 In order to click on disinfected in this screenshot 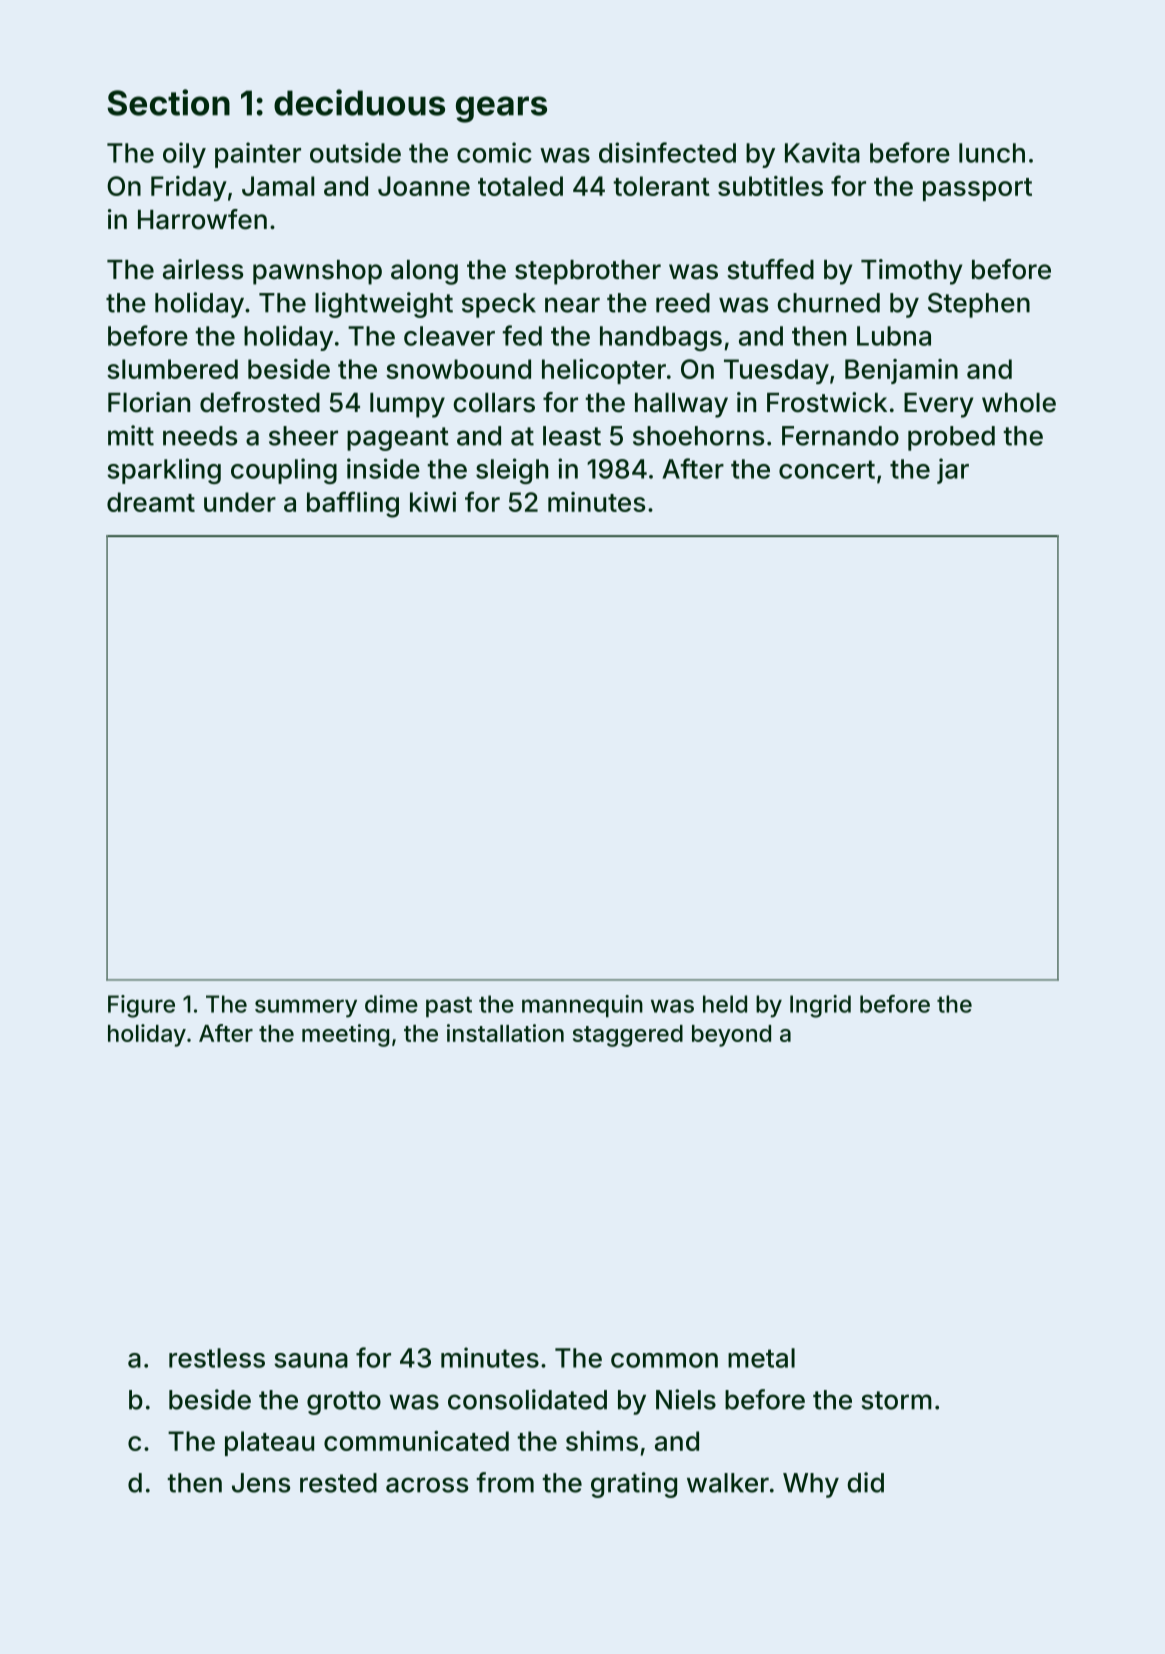, I will do `click(667, 152)`.
